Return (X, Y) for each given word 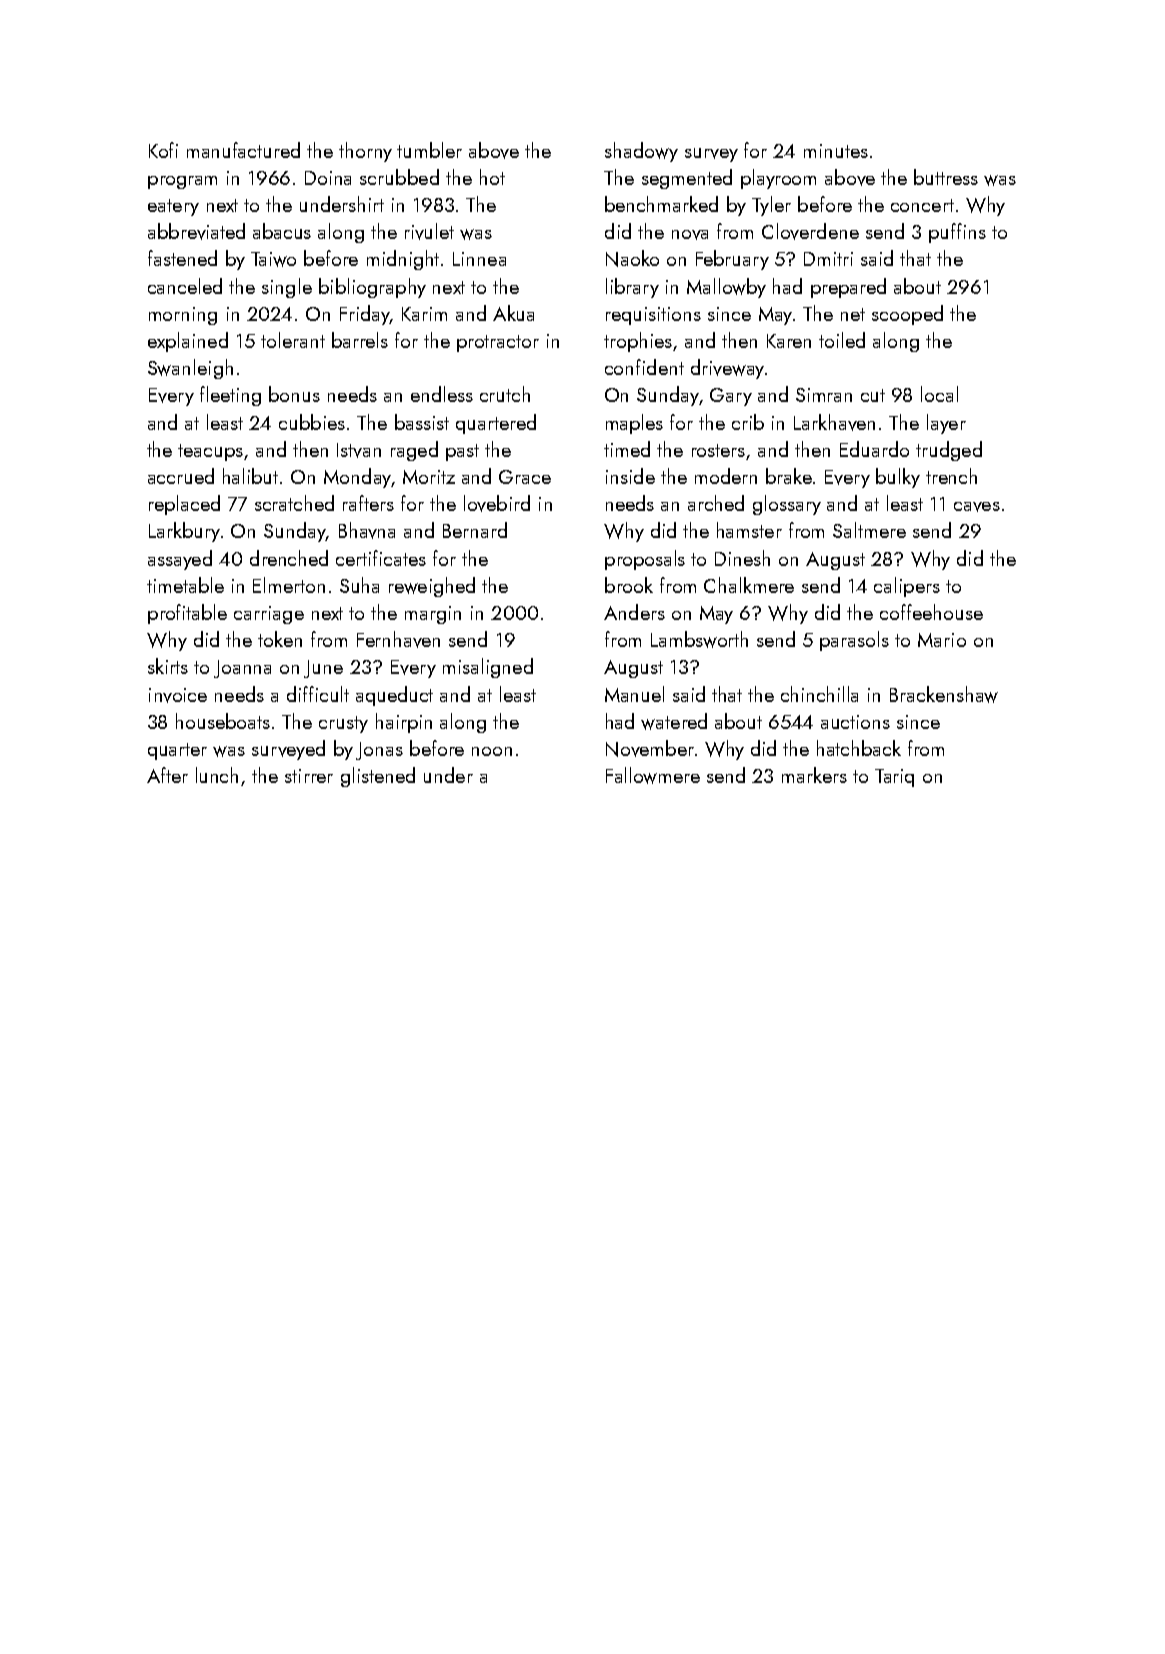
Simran (824, 395)
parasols (854, 641)
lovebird (497, 503)
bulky (898, 478)
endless (442, 394)
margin (433, 615)
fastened (182, 258)
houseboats (223, 721)
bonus (294, 394)
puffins (957, 233)
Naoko (632, 258)
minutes (836, 151)
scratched (294, 503)
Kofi (163, 150)
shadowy (641, 152)
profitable (187, 614)
